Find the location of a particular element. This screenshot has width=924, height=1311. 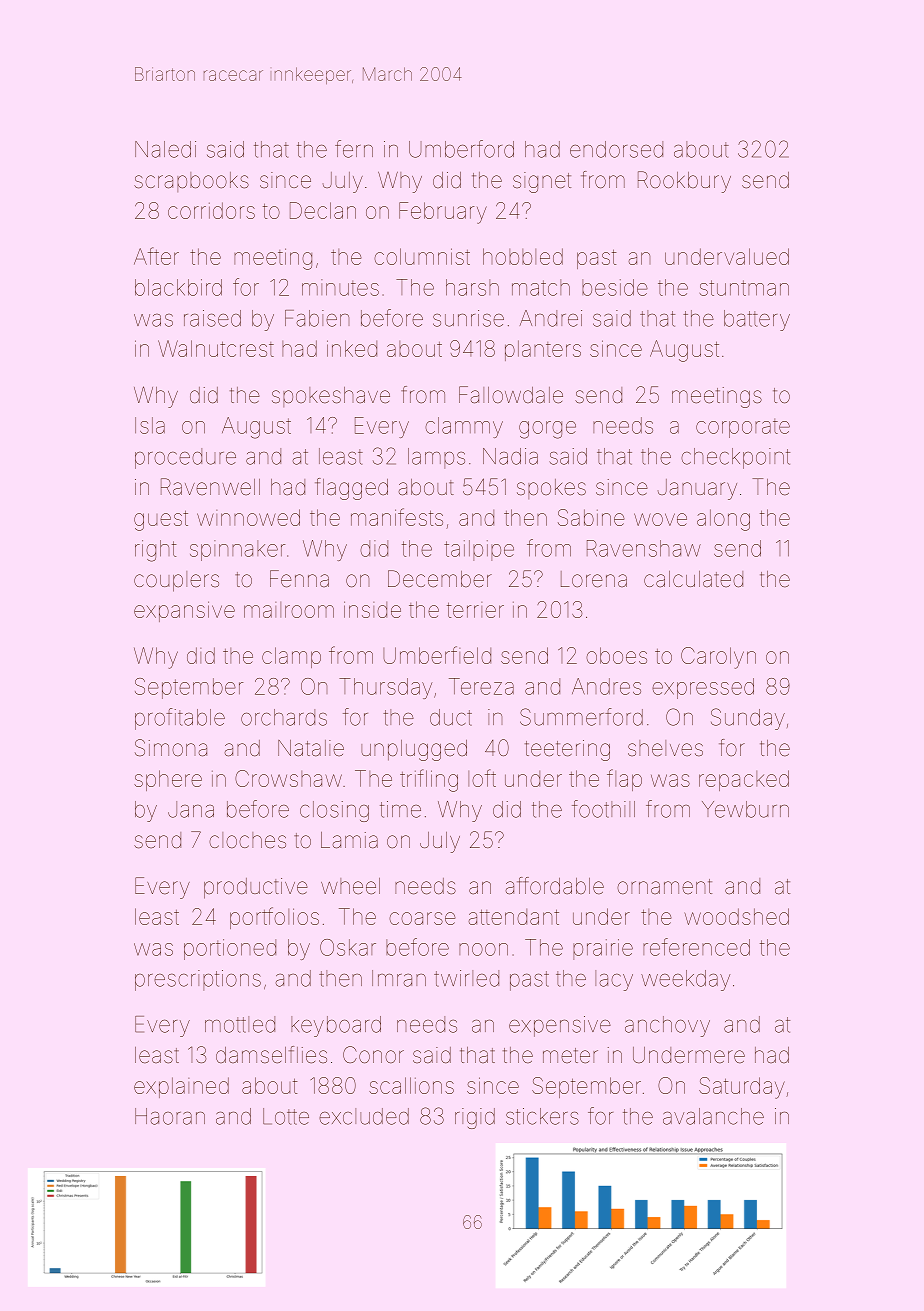

After is located at coordinates (156, 256).
